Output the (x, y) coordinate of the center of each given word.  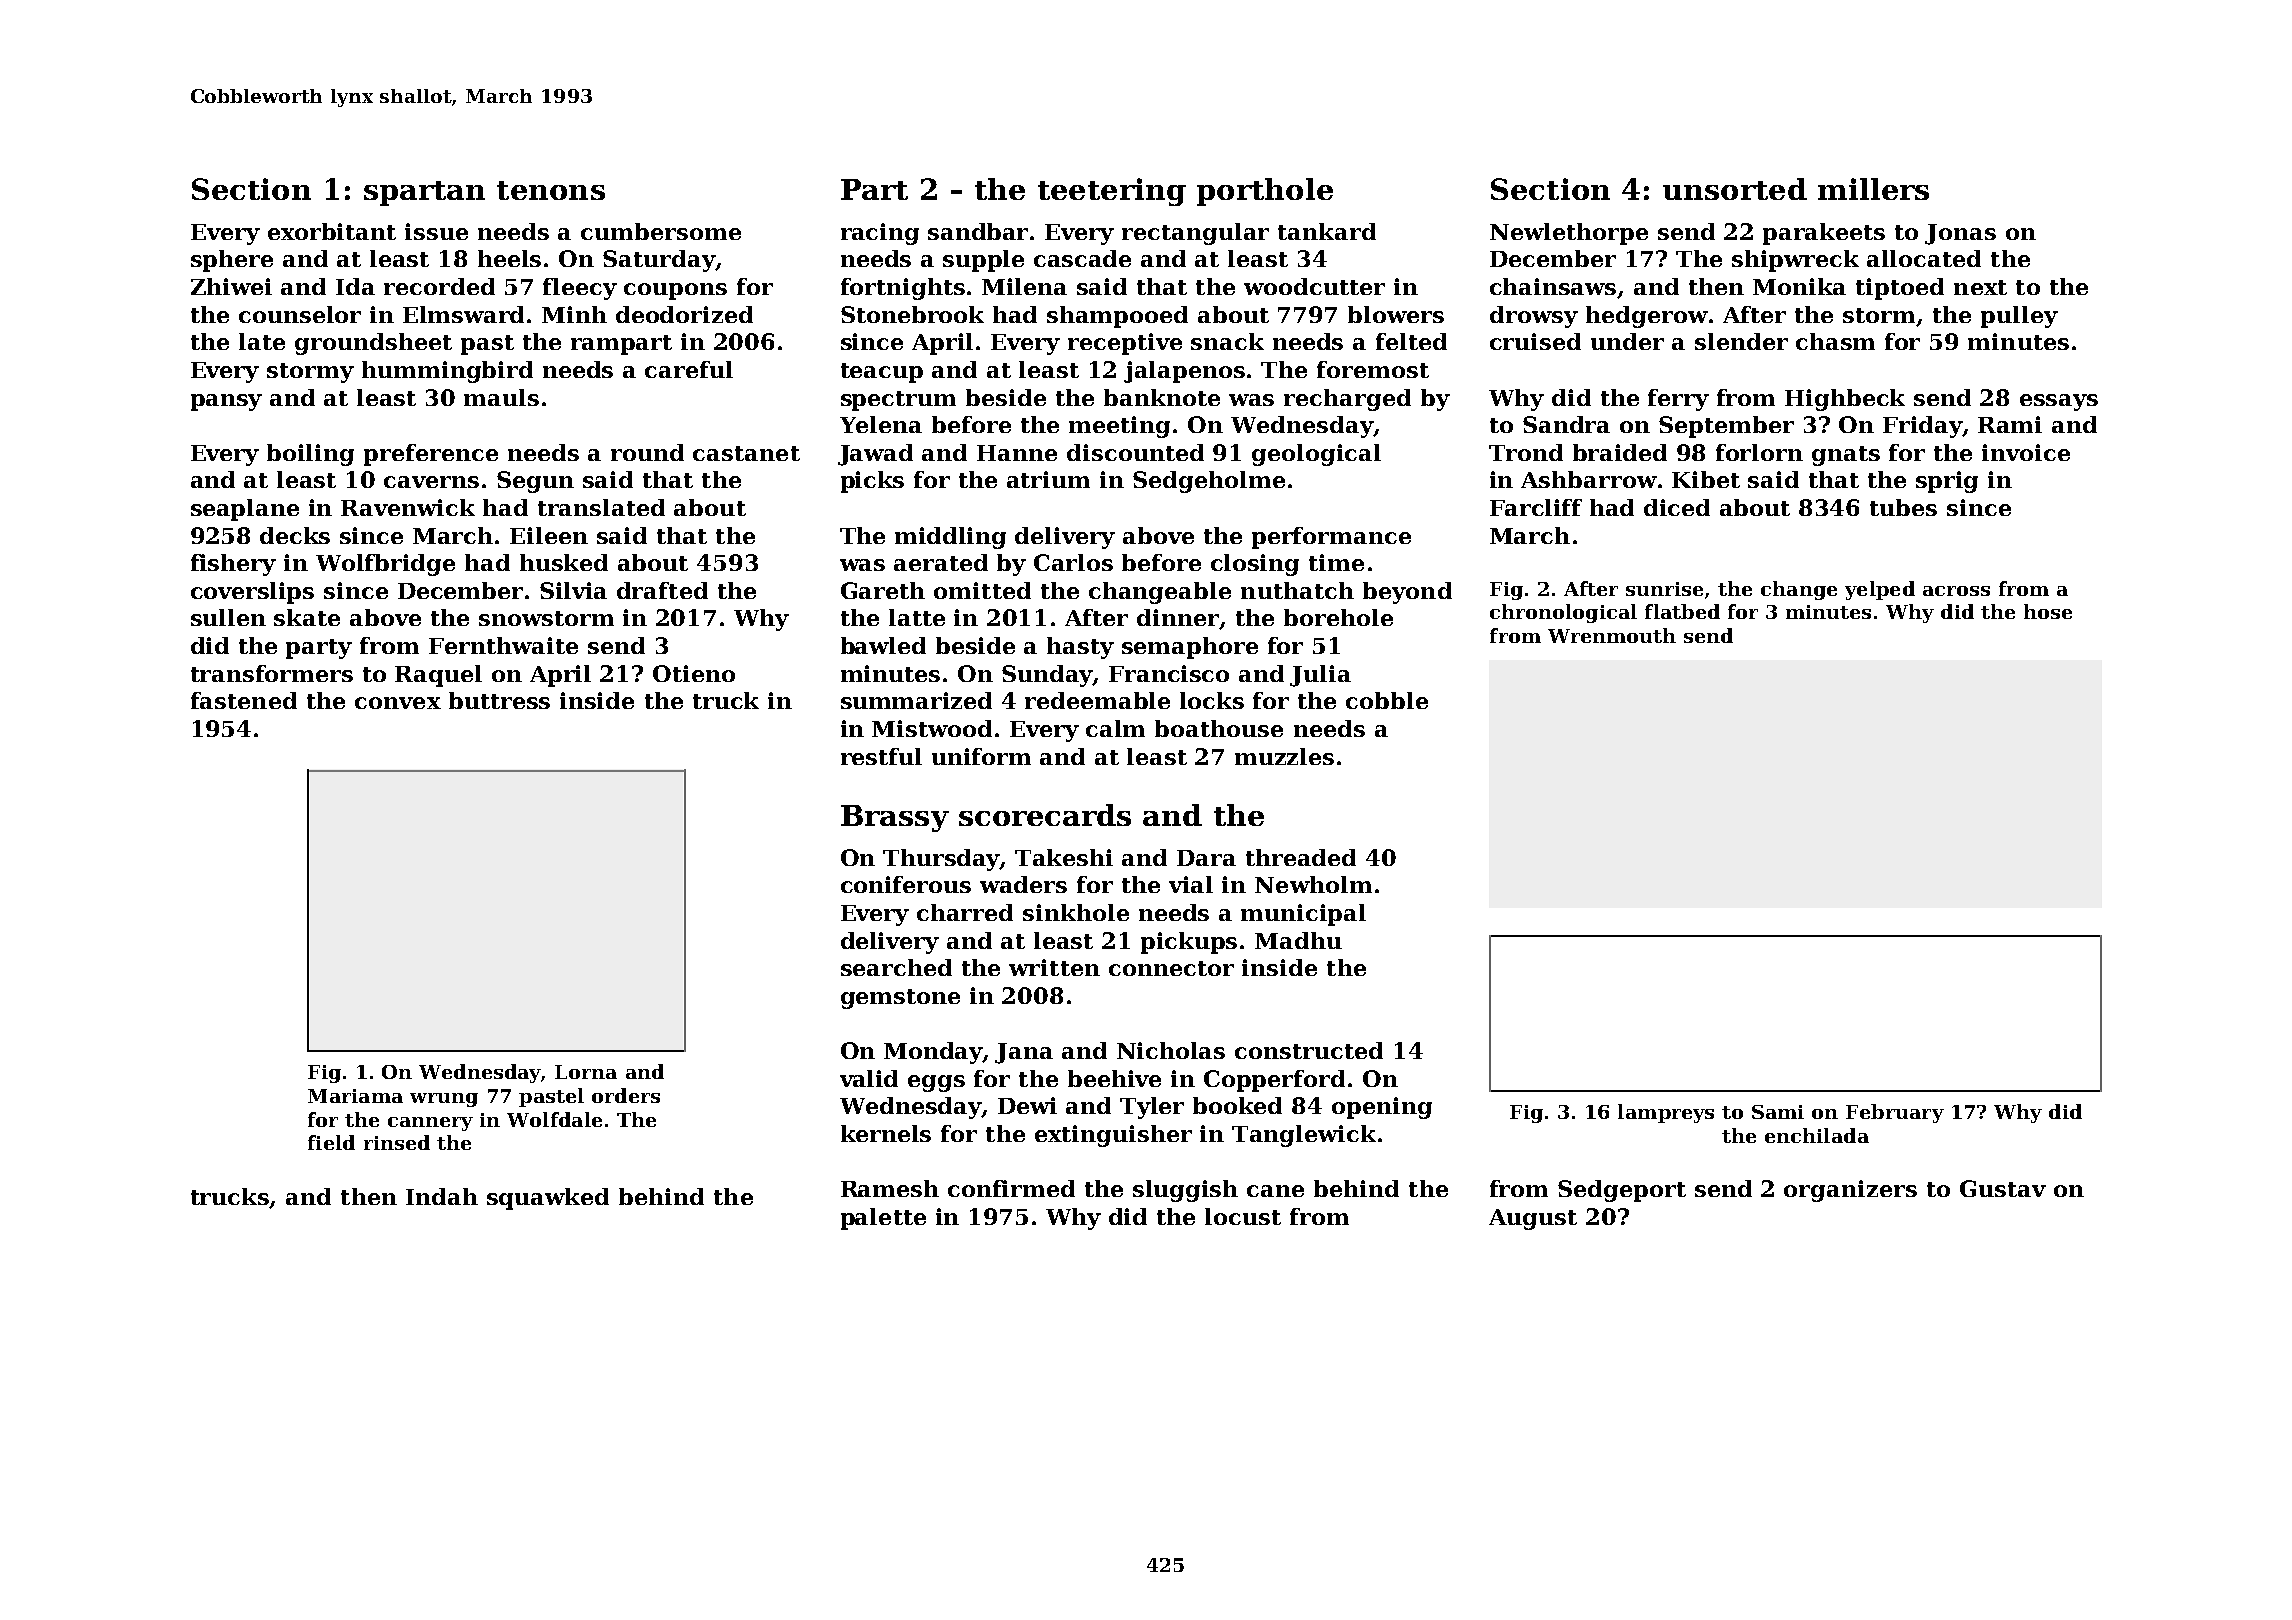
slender (1741, 341)
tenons (551, 190)
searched (896, 967)
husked (564, 562)
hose (2048, 611)
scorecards (1045, 815)
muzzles (1284, 756)
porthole (1265, 192)
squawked (548, 1199)
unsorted (1735, 189)
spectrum (898, 401)
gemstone (900, 999)
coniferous (906, 884)
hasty (1080, 648)
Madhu (1298, 940)
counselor (300, 314)
